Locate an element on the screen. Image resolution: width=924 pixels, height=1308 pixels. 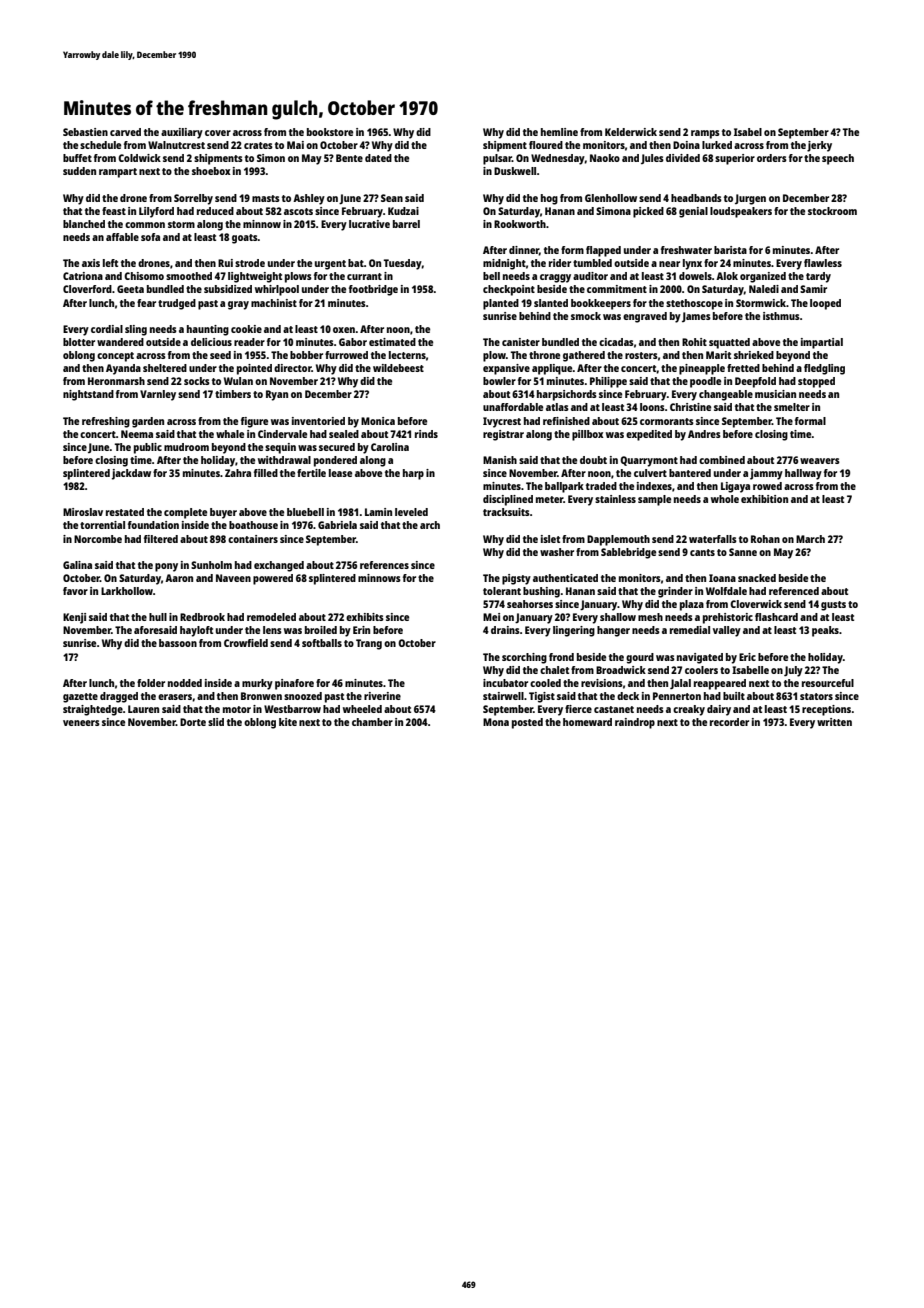
hog is located at coordinates (549, 199).
